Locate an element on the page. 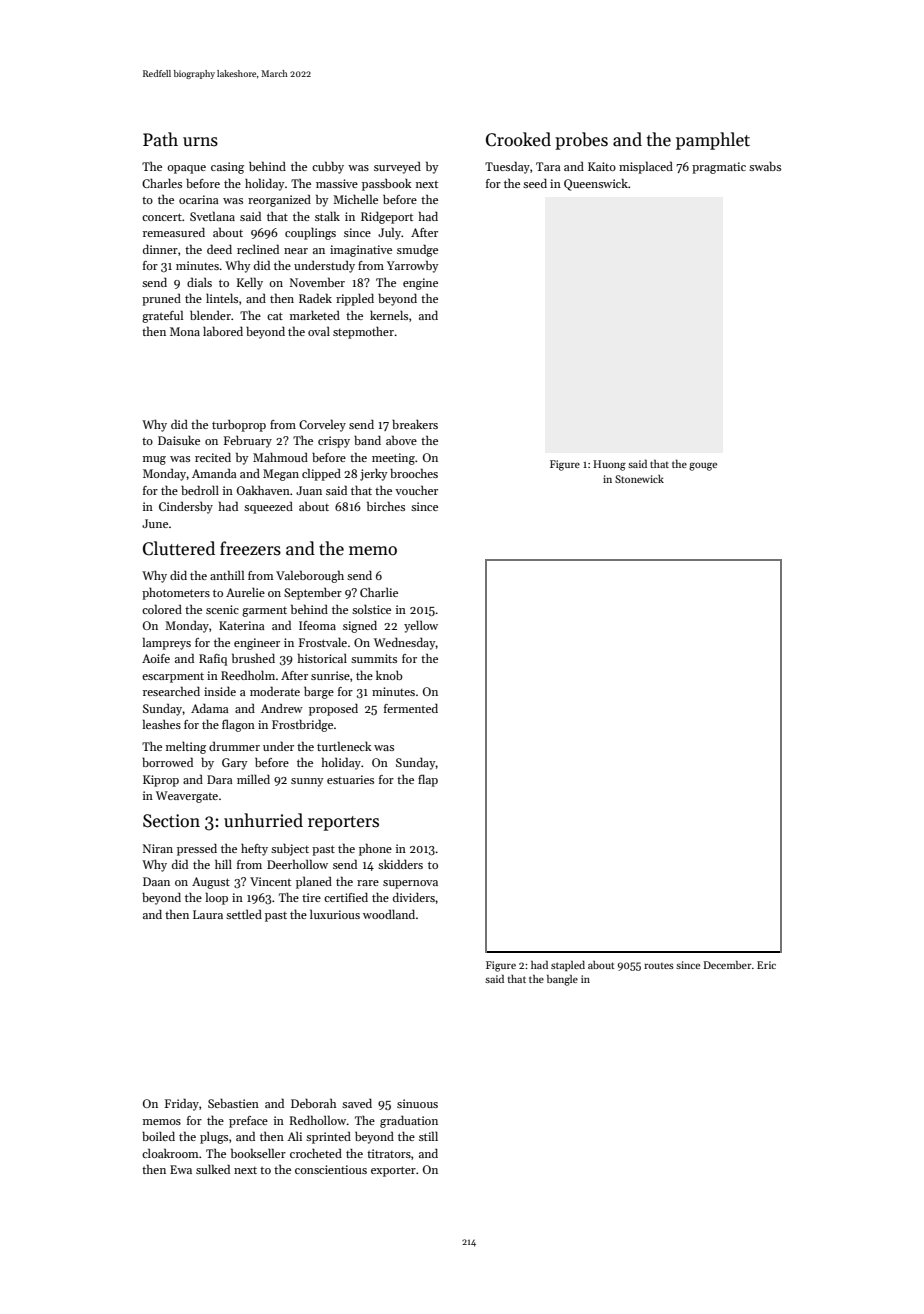  pragmatic is located at coordinates (719, 168).
